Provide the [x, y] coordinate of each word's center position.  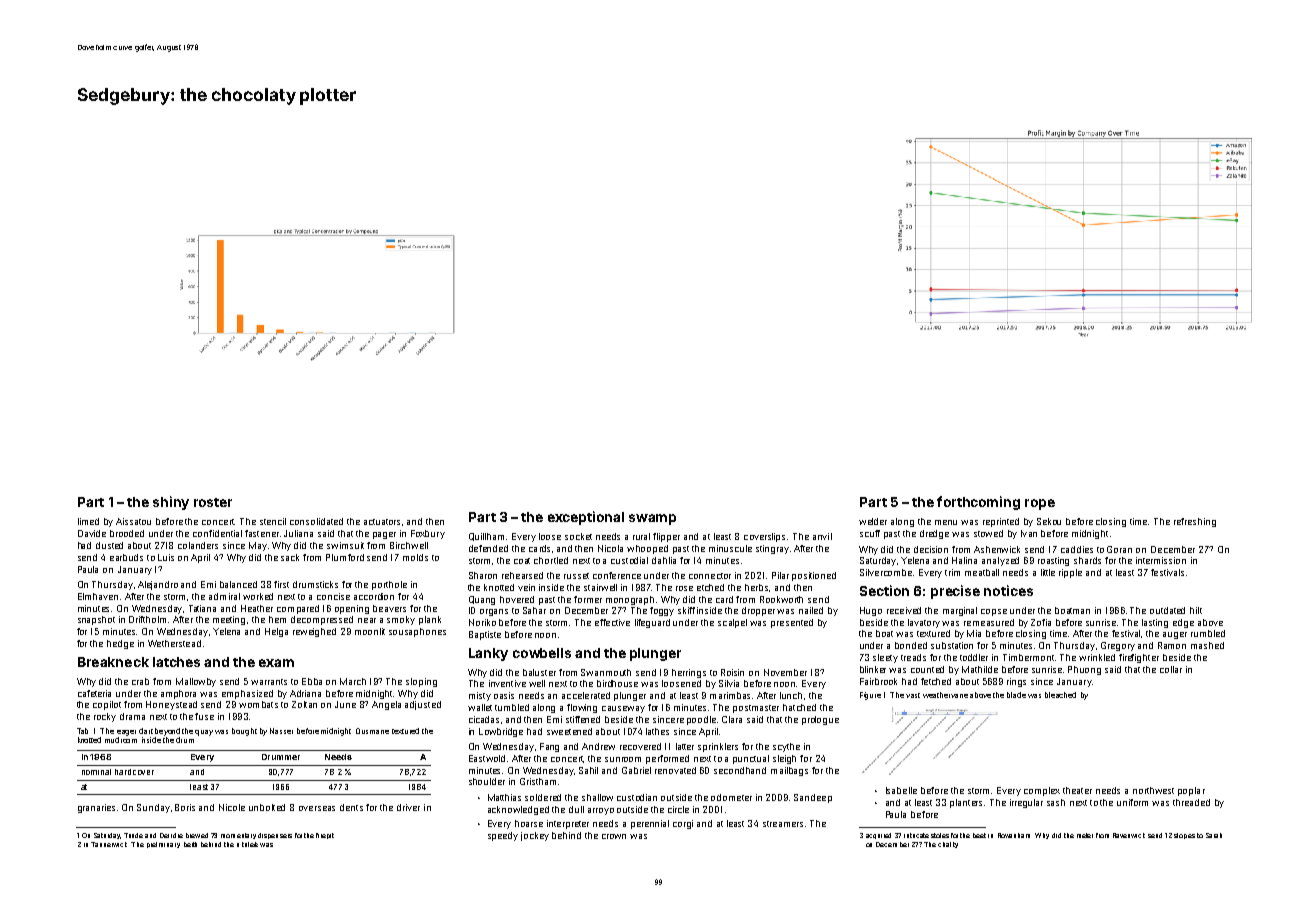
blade [1016, 695]
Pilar [780, 575]
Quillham [486, 537]
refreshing [1195, 522]
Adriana [305, 693]
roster [213, 502]
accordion [374, 596]
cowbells [542, 653]
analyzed [1000, 561]
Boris [185, 807]
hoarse [529, 823]
